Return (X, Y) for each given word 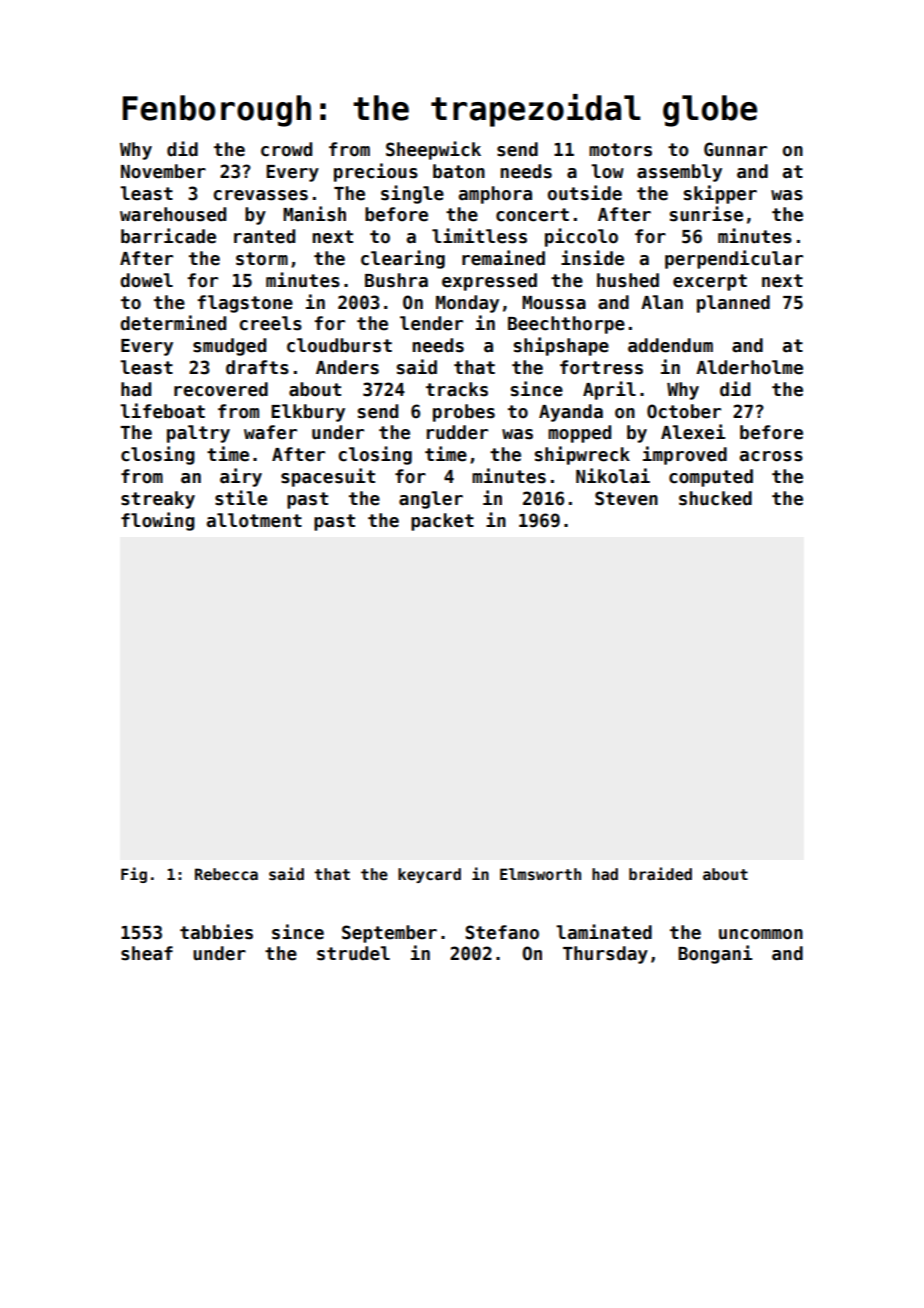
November (163, 171)
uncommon (761, 934)
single (412, 194)
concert (532, 215)
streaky (158, 500)
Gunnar (735, 149)
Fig (134, 875)
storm (262, 259)
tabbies (216, 932)
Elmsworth (540, 874)
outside (585, 193)
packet (442, 522)
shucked (715, 498)
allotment (254, 520)
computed (711, 478)
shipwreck (582, 455)
